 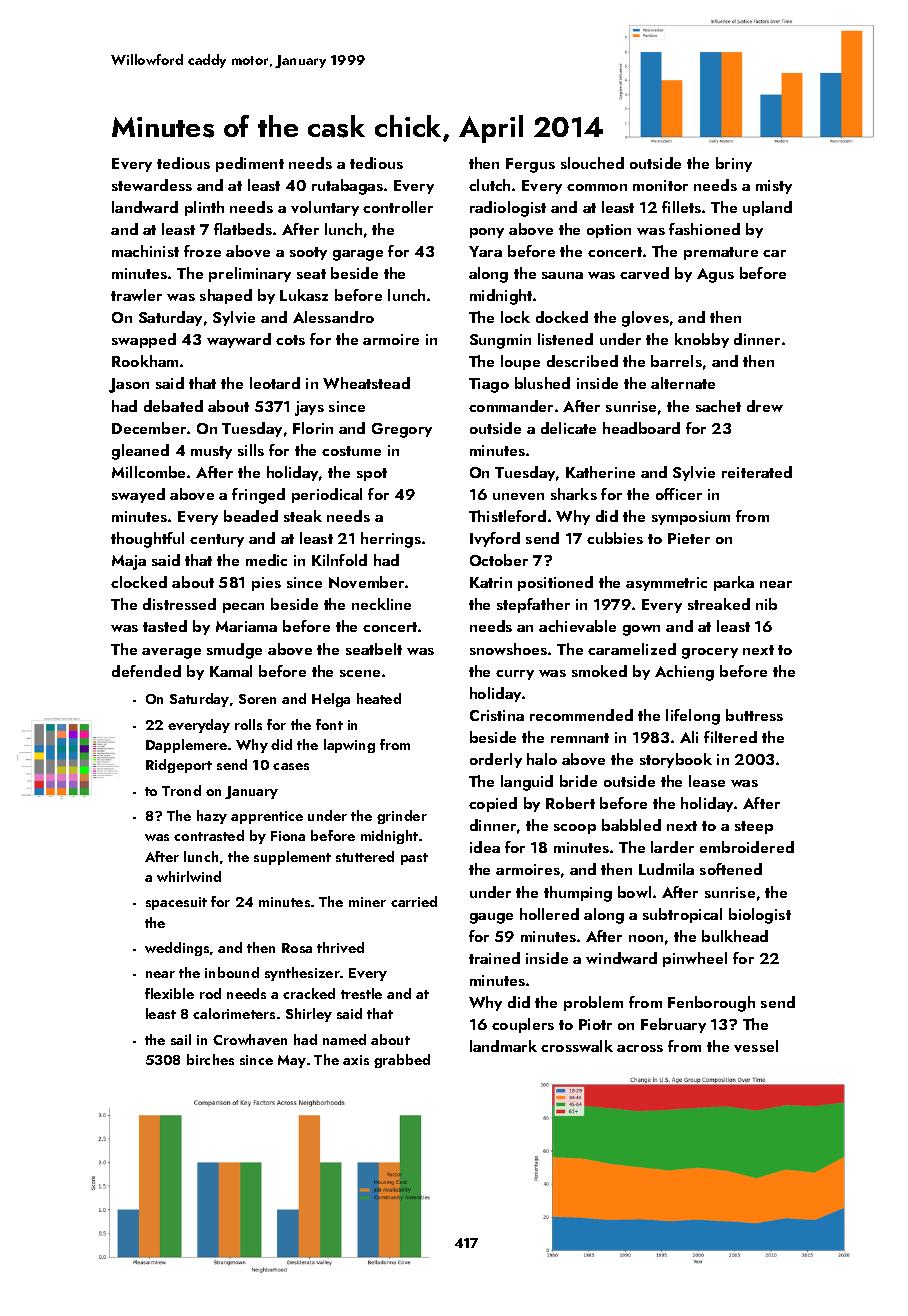 I want to click on premature, so click(x=721, y=253).
